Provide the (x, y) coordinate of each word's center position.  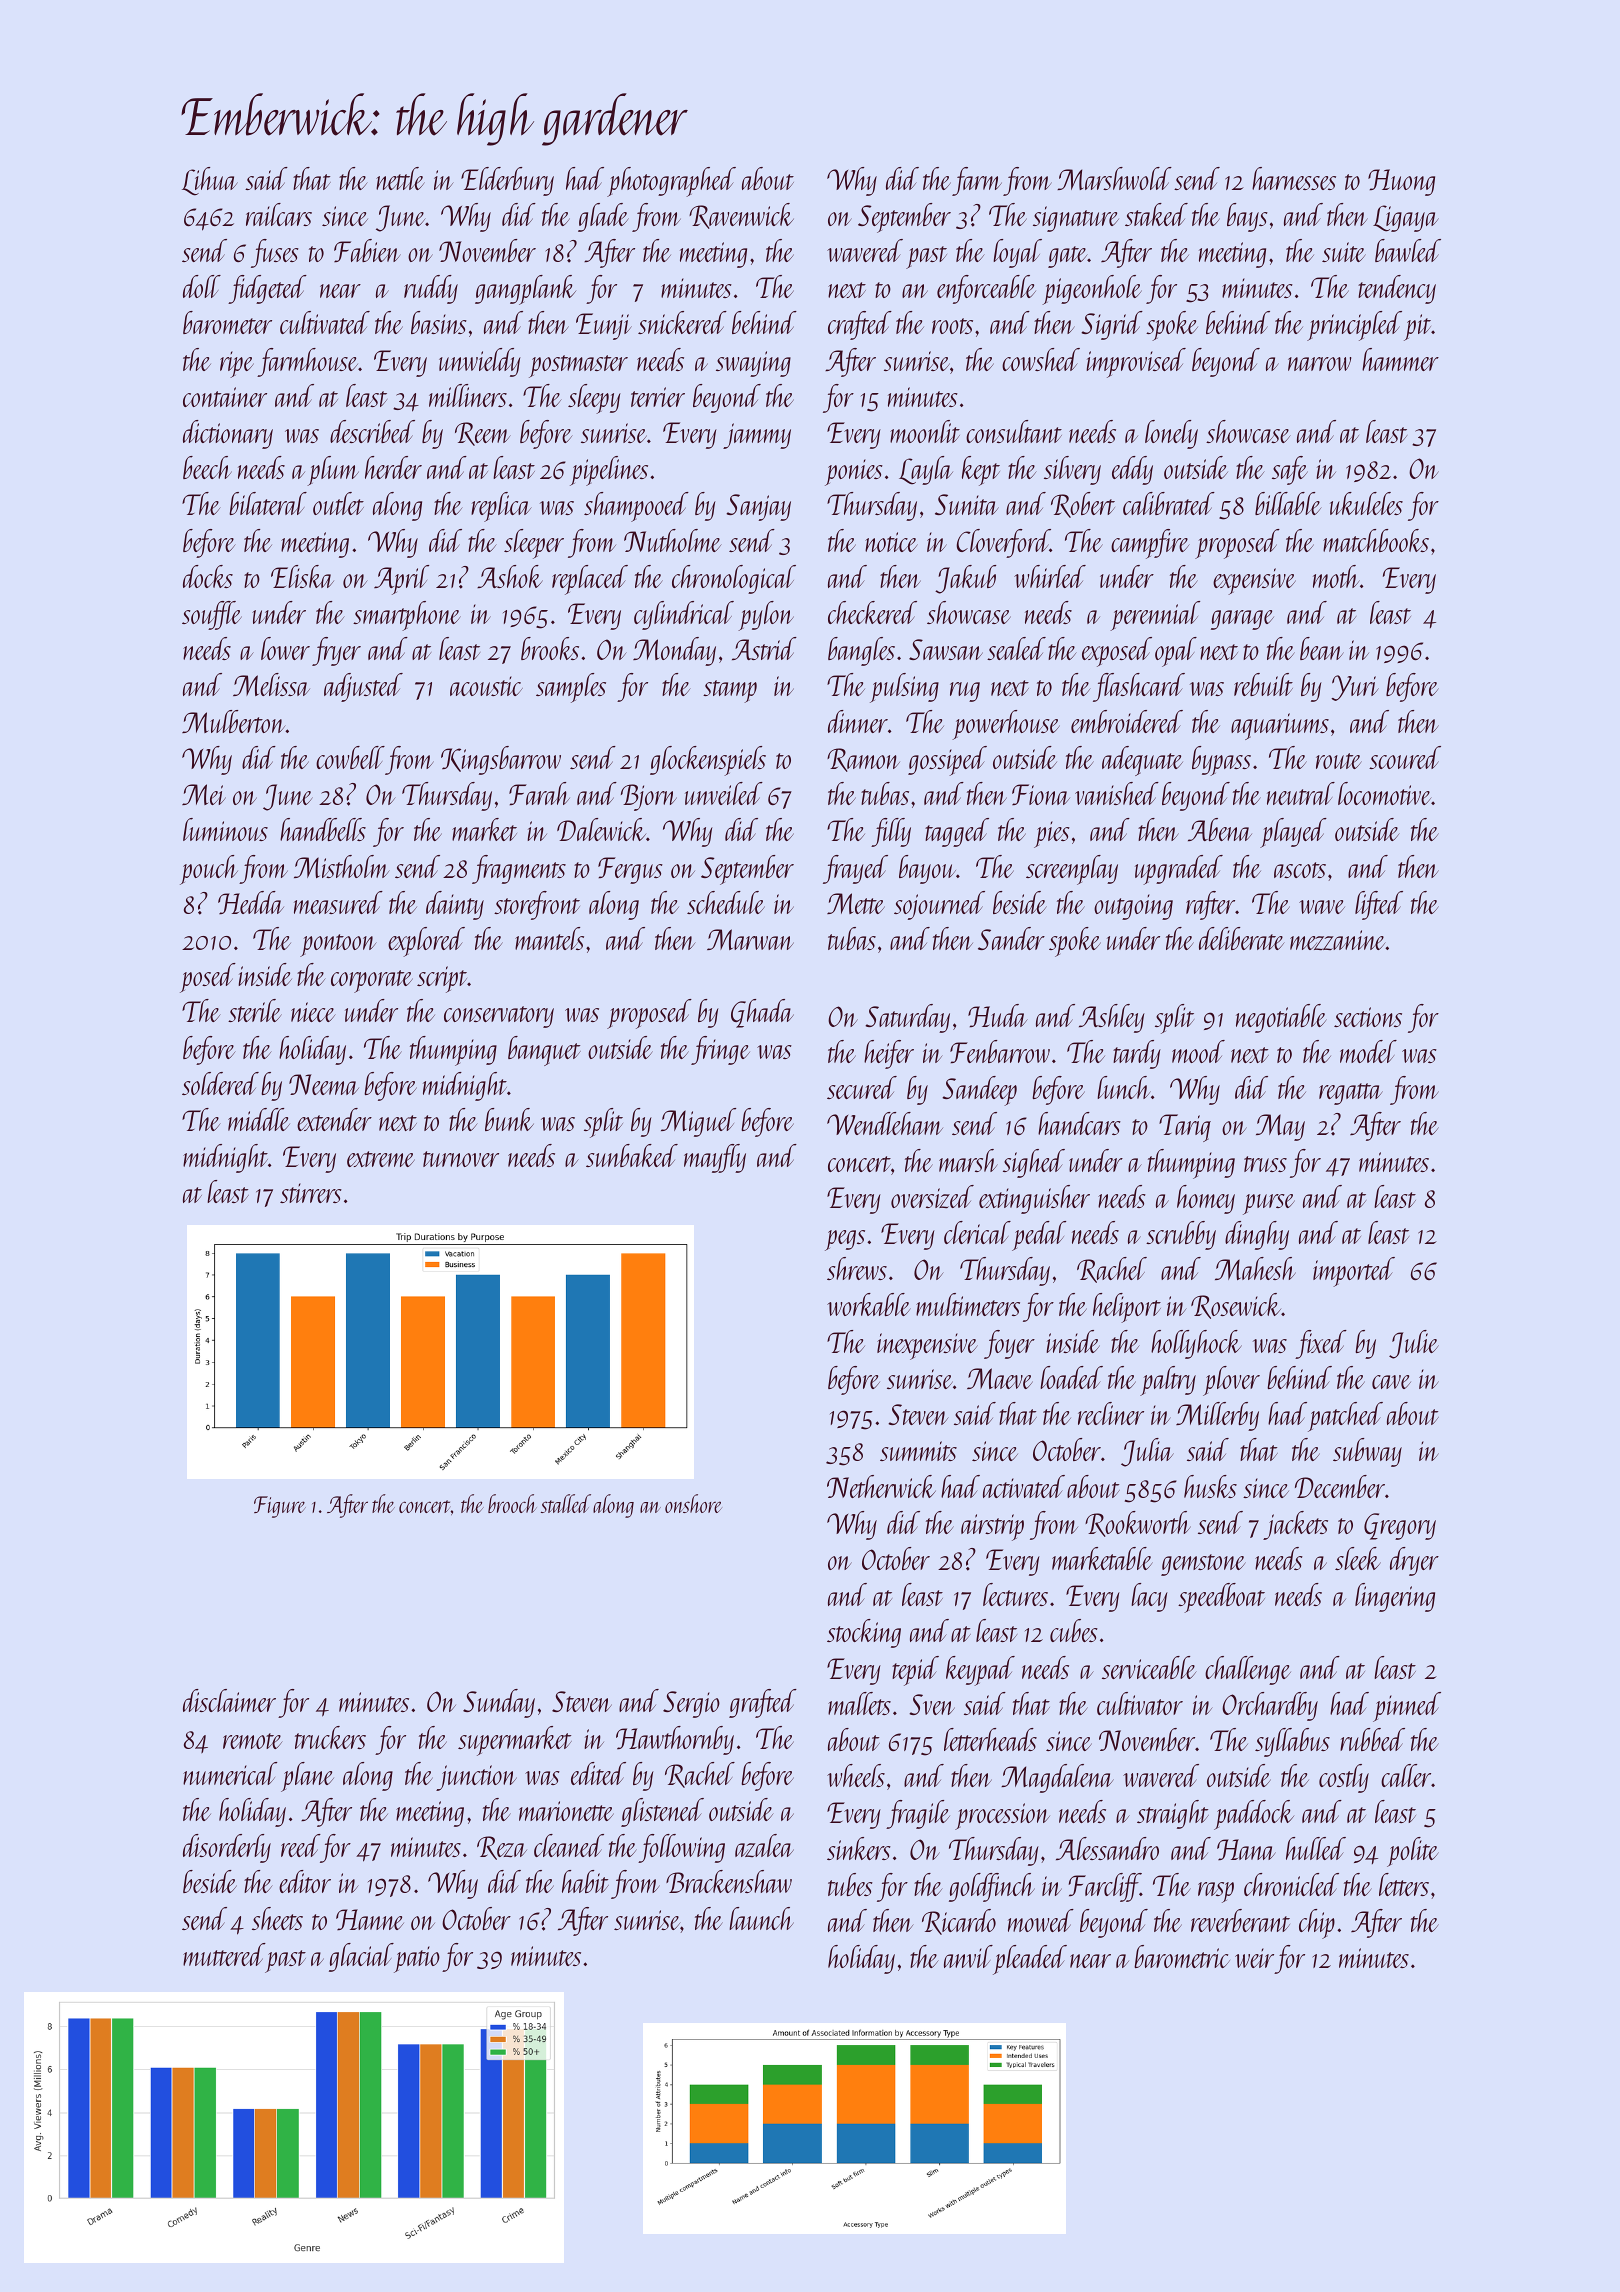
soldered (220, 1083)
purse (1269, 1204)
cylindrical (684, 615)
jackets (1295, 1525)
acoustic (486, 686)
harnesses (1294, 178)
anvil (968, 1956)
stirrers (311, 1193)
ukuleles (1366, 503)
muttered (224, 1954)
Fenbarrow (1000, 1051)
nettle (400, 178)
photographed (671, 182)
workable (869, 1304)
